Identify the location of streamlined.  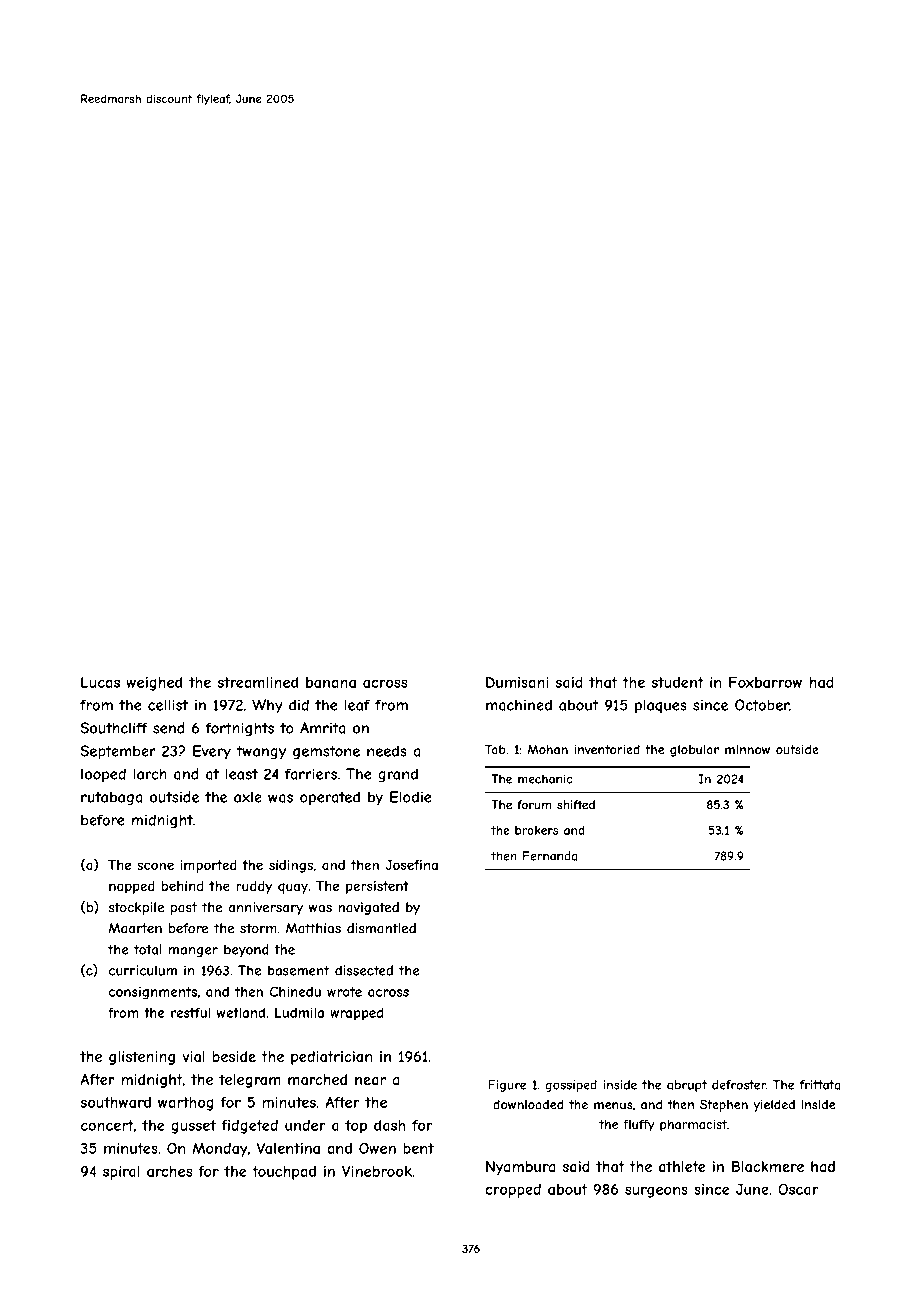
(258, 682).
